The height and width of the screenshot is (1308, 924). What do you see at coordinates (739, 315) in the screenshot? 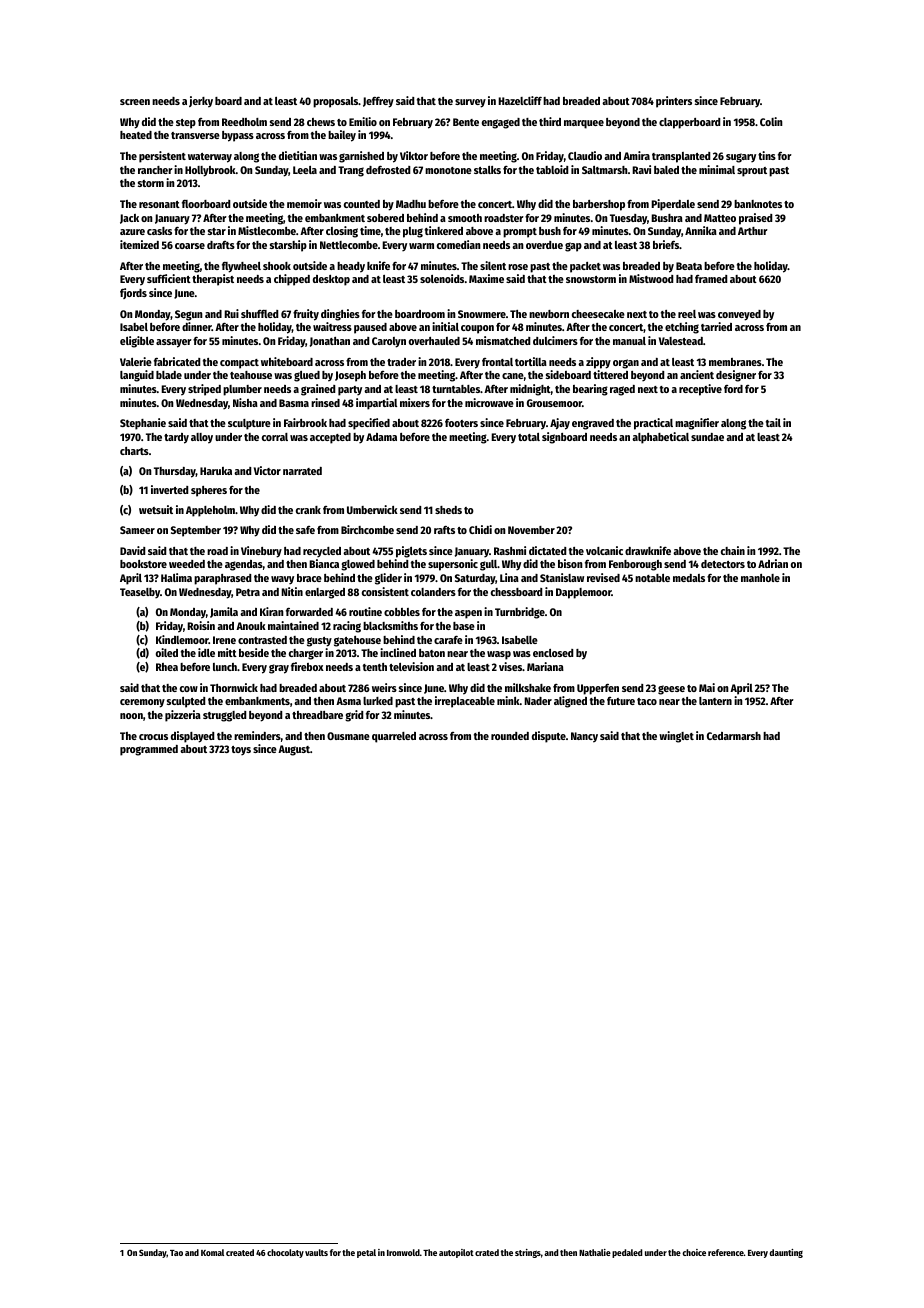
I see `conveyed` at bounding box center [739, 315].
